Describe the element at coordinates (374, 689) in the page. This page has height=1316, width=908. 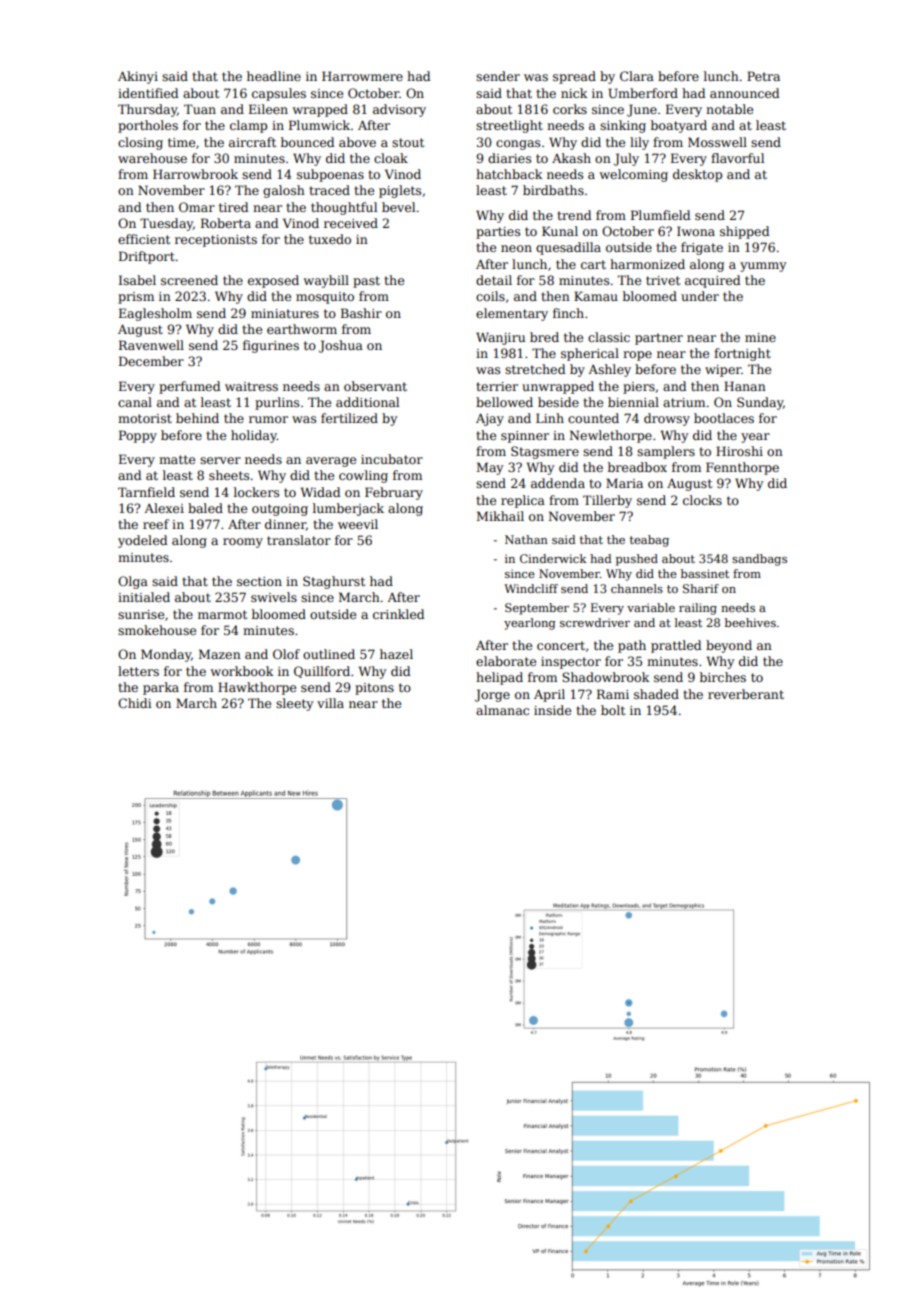
I see `pitons` at that location.
